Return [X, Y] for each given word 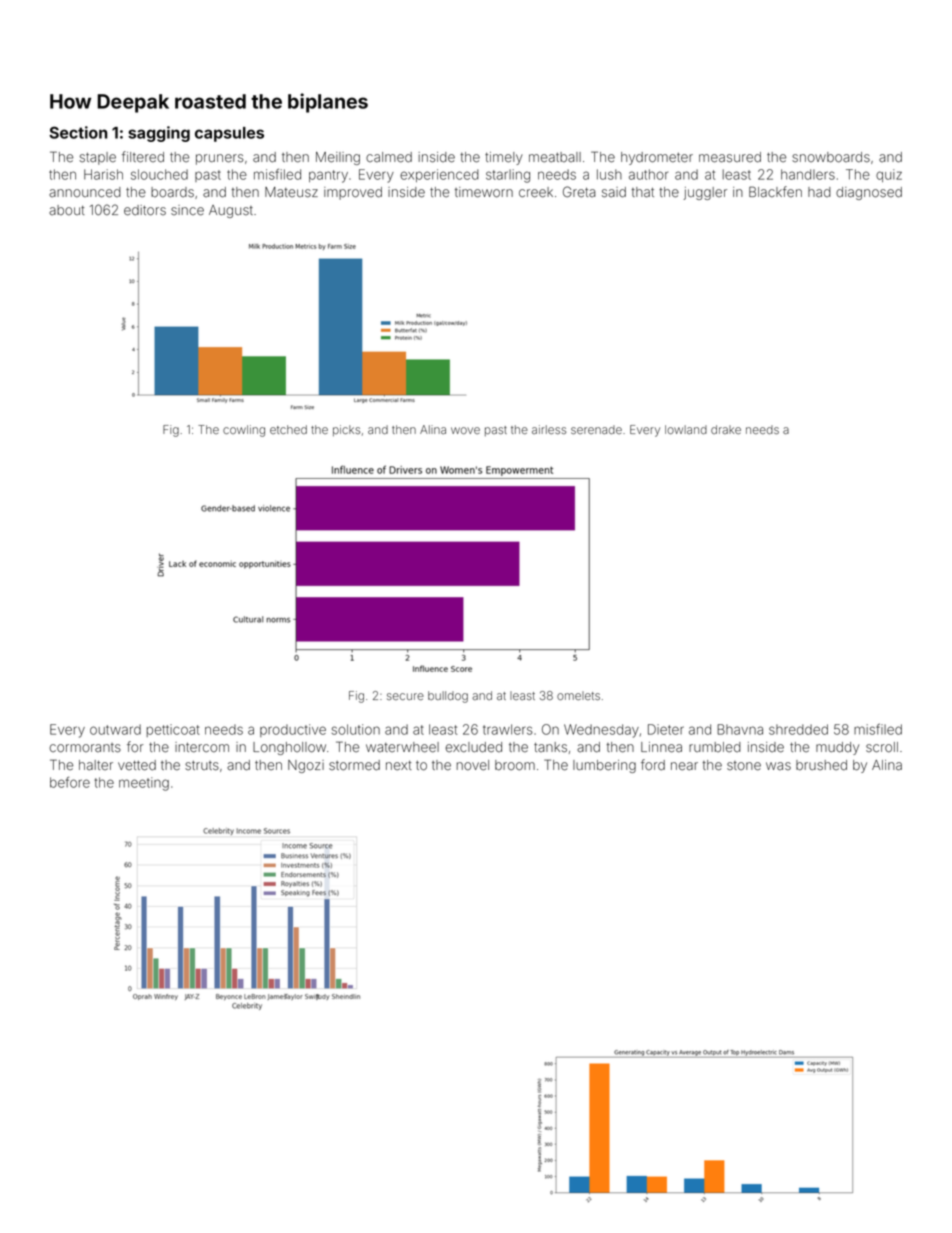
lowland [686, 429]
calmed [389, 157]
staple [97, 158]
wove [465, 430]
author [648, 174]
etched [288, 429]
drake [726, 429]
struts [202, 765]
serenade [596, 429]
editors [145, 210]
